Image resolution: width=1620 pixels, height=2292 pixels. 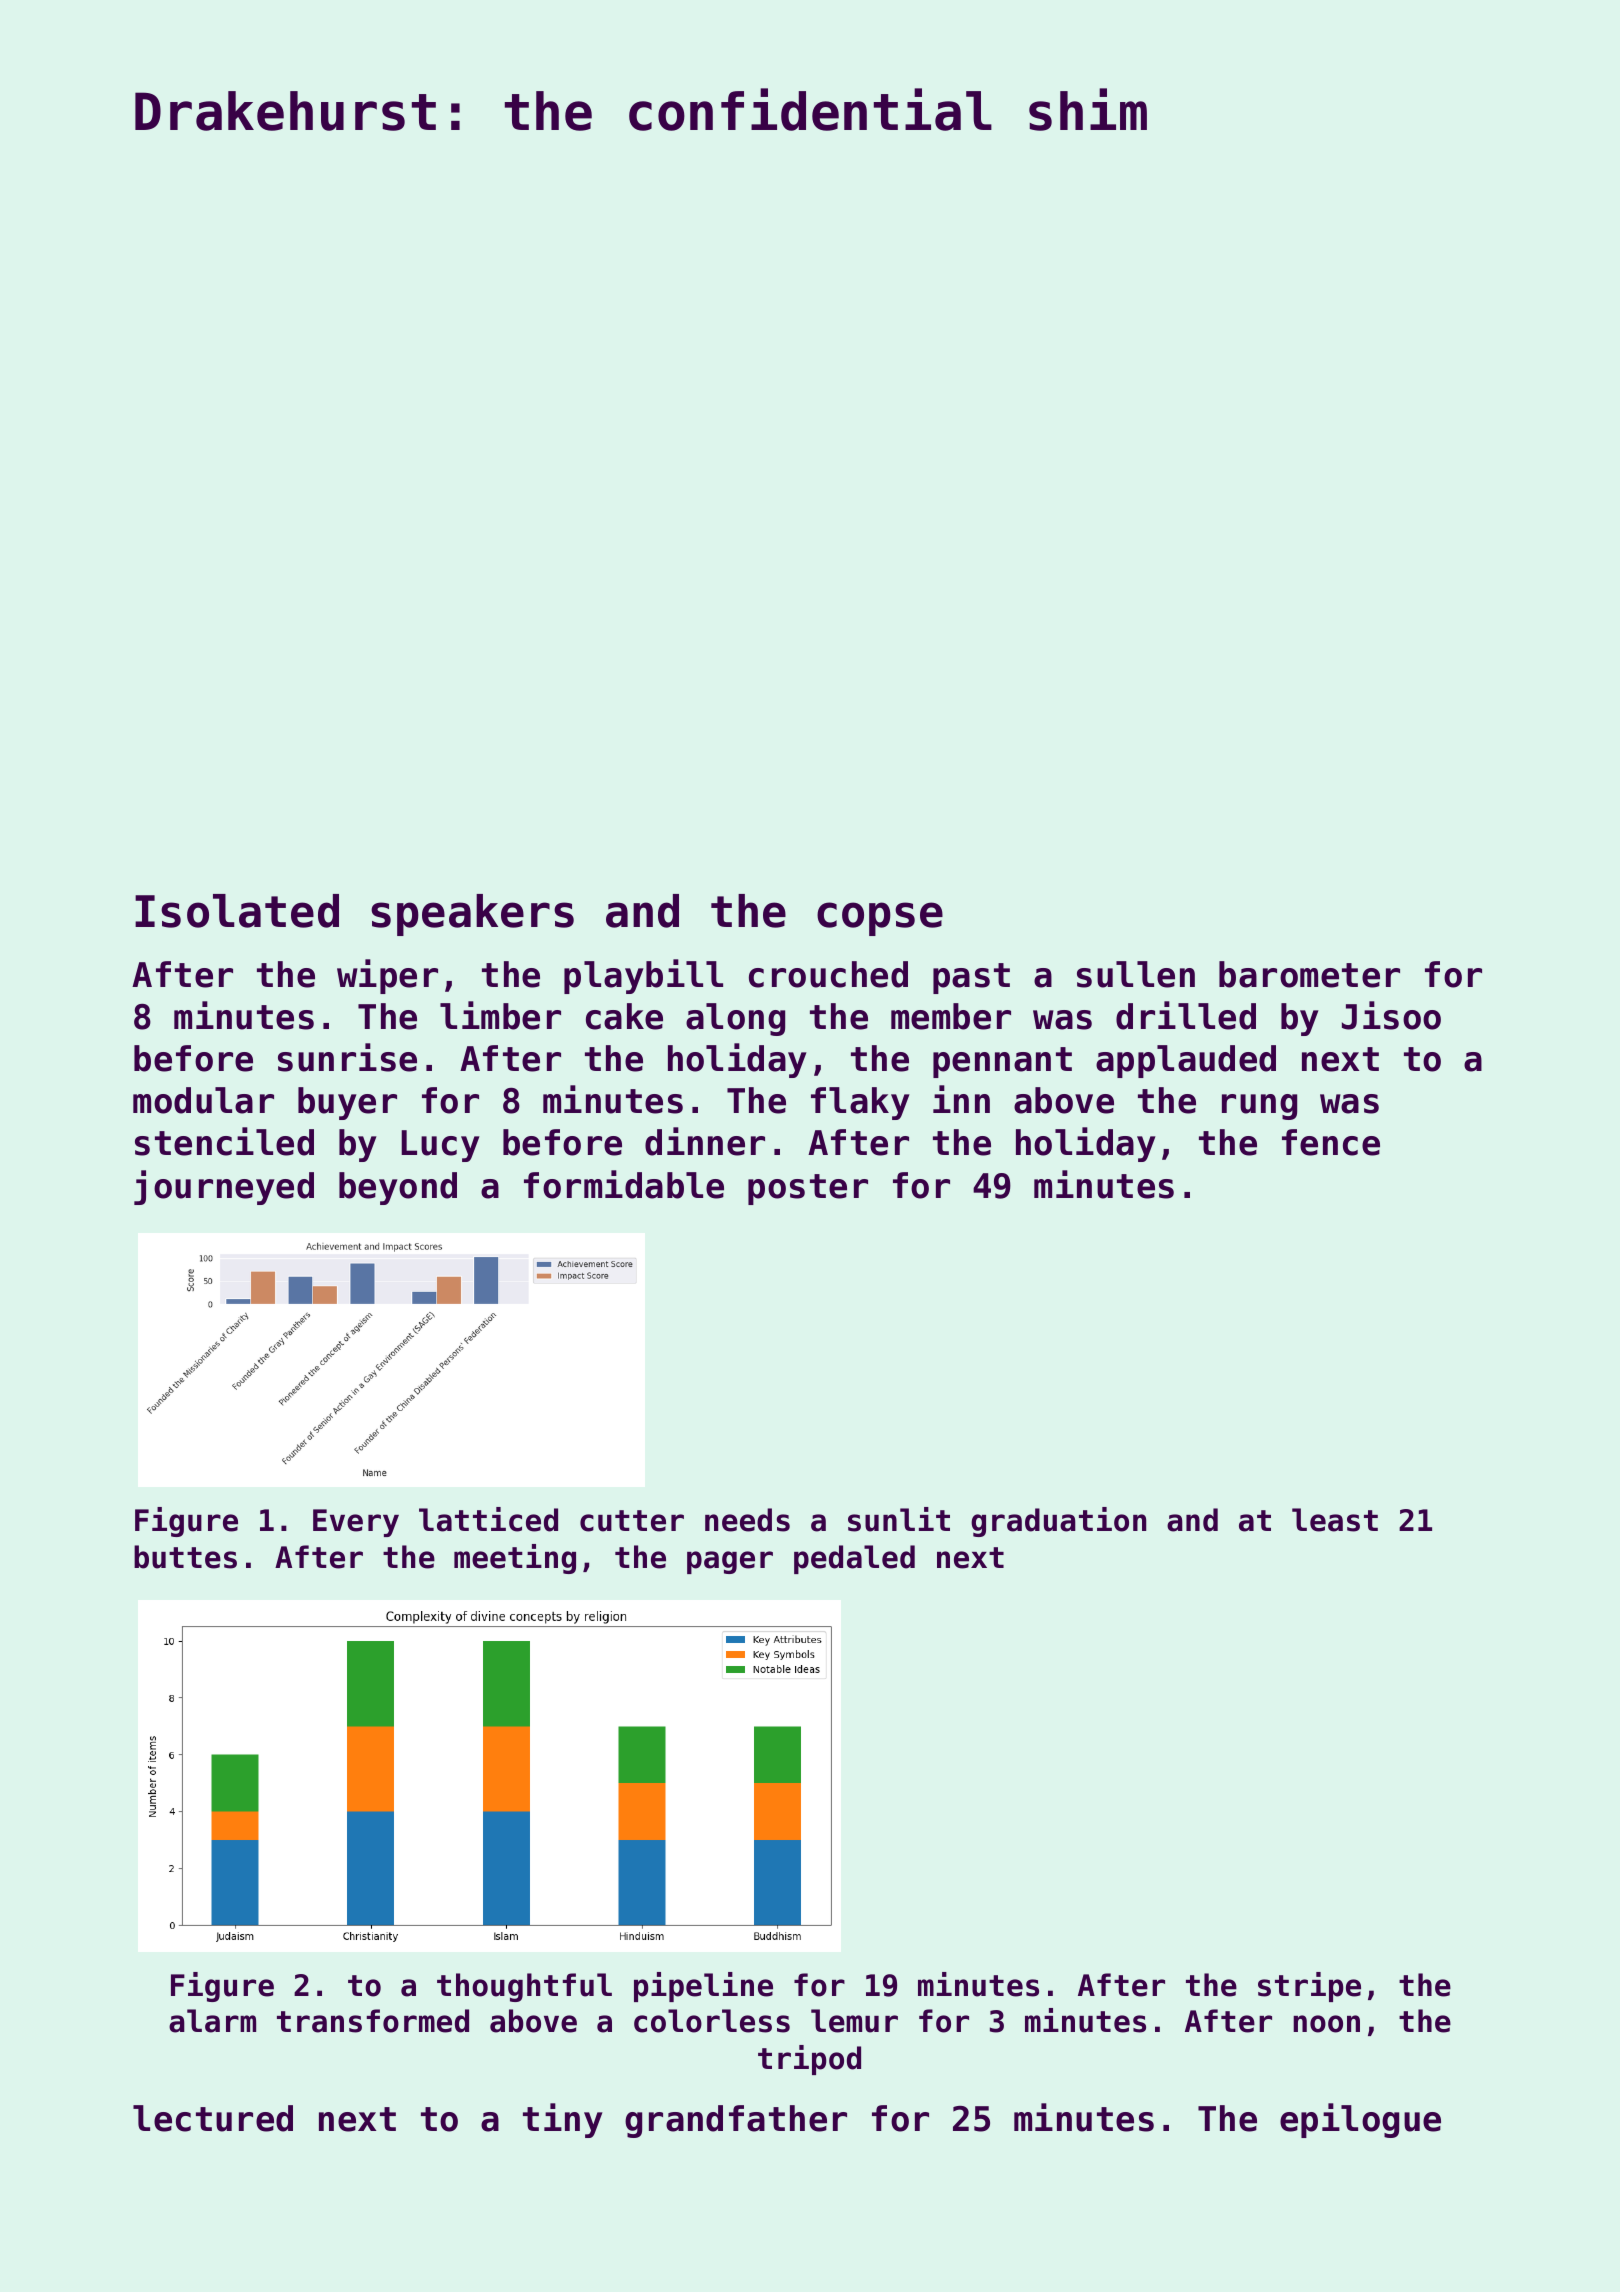 I want to click on graduation, so click(x=1058, y=1522).
